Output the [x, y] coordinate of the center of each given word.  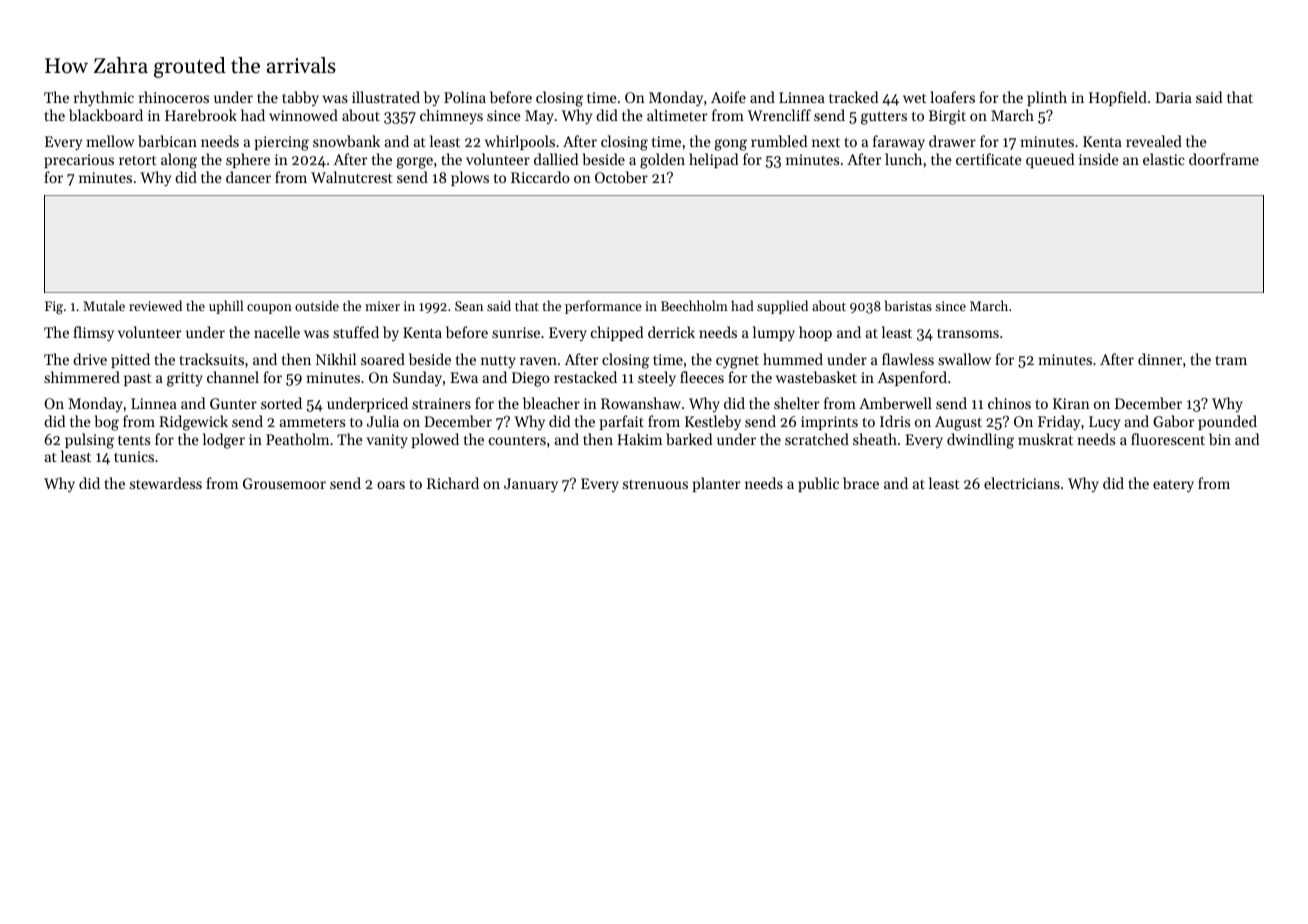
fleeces [702, 377]
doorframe [1224, 159]
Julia [383, 421]
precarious [79, 161]
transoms [968, 333]
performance [603, 307]
